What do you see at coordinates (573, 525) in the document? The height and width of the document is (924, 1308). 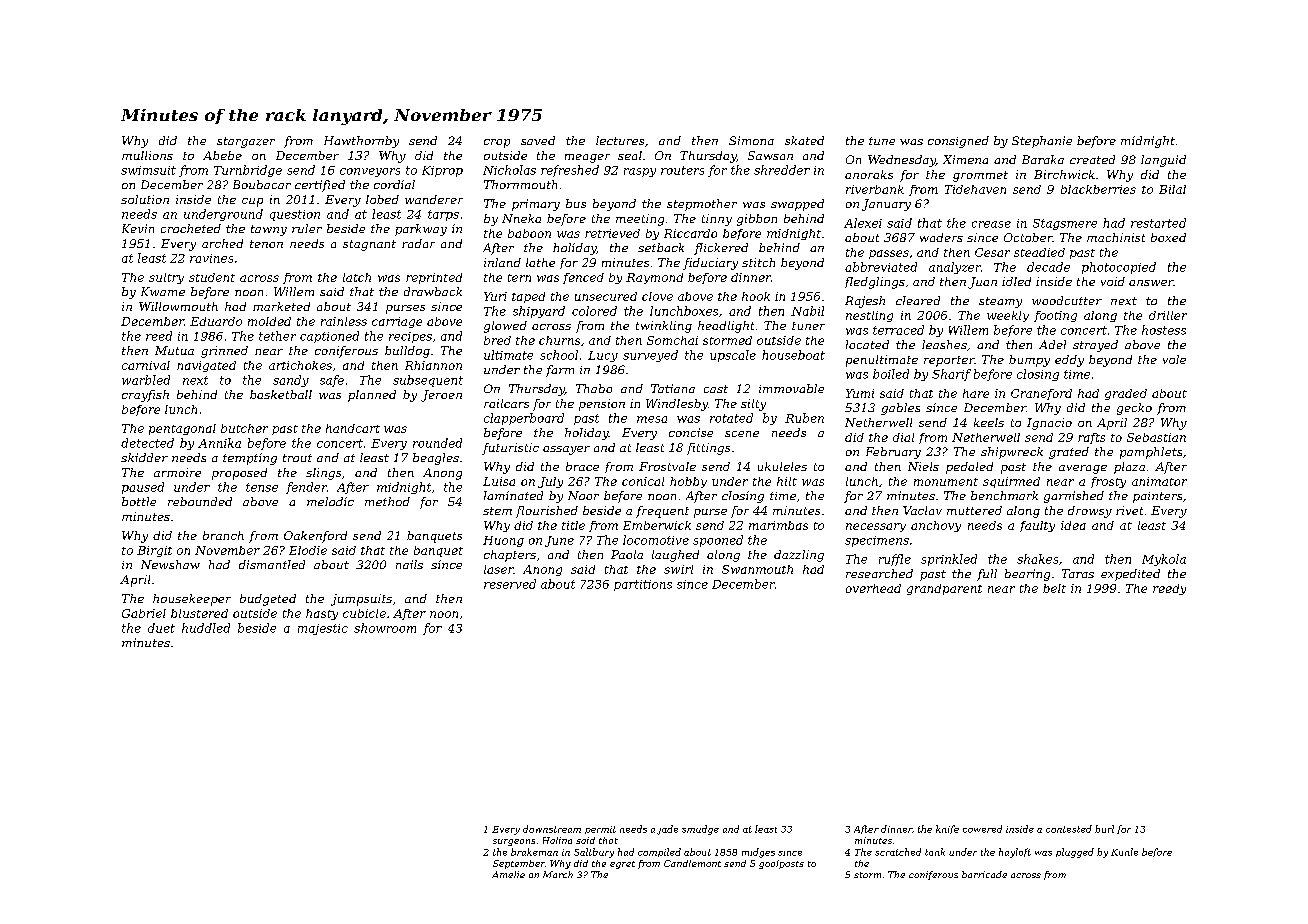 I see `title` at bounding box center [573, 525].
